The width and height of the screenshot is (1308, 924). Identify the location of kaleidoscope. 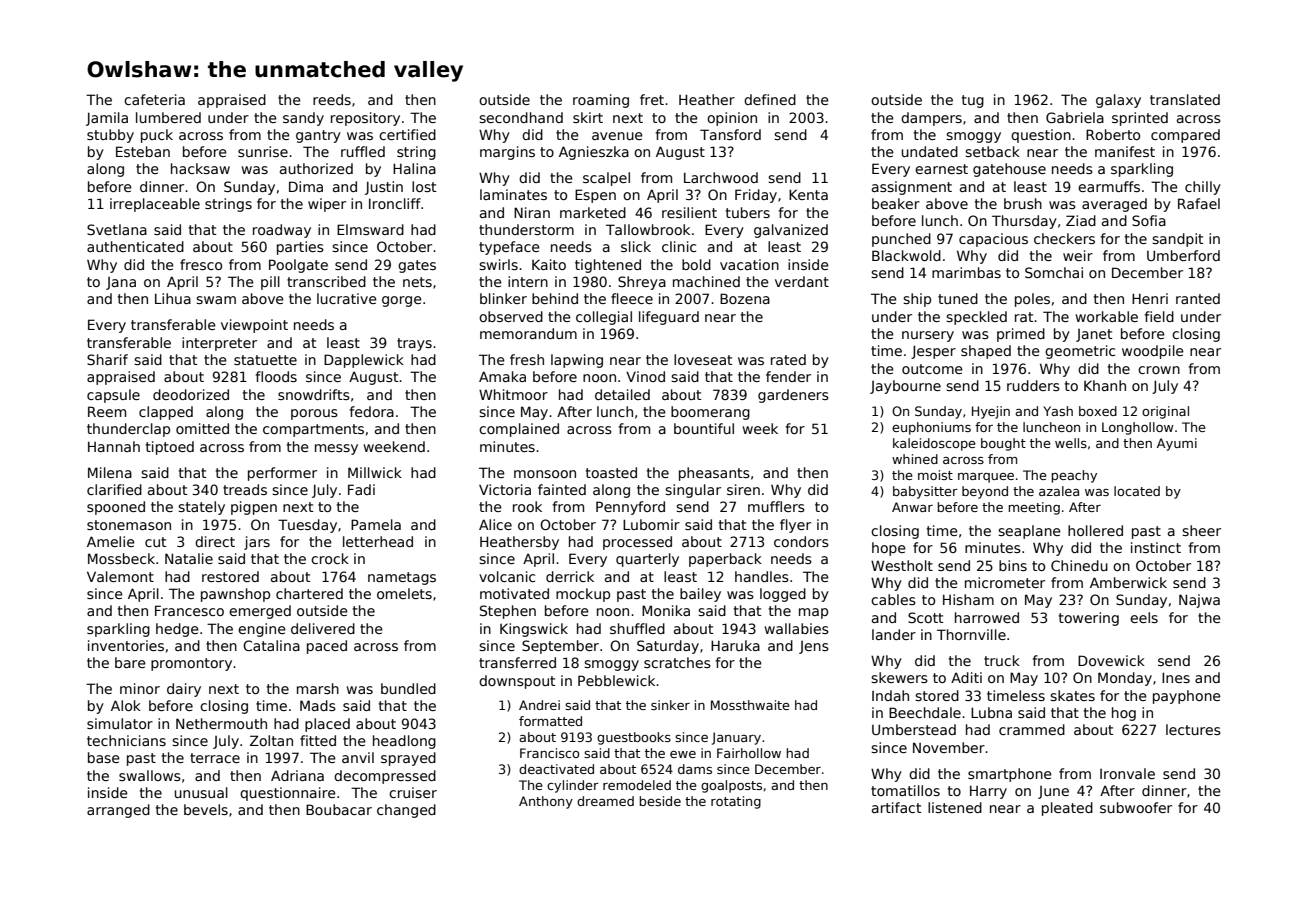
(934, 444).
